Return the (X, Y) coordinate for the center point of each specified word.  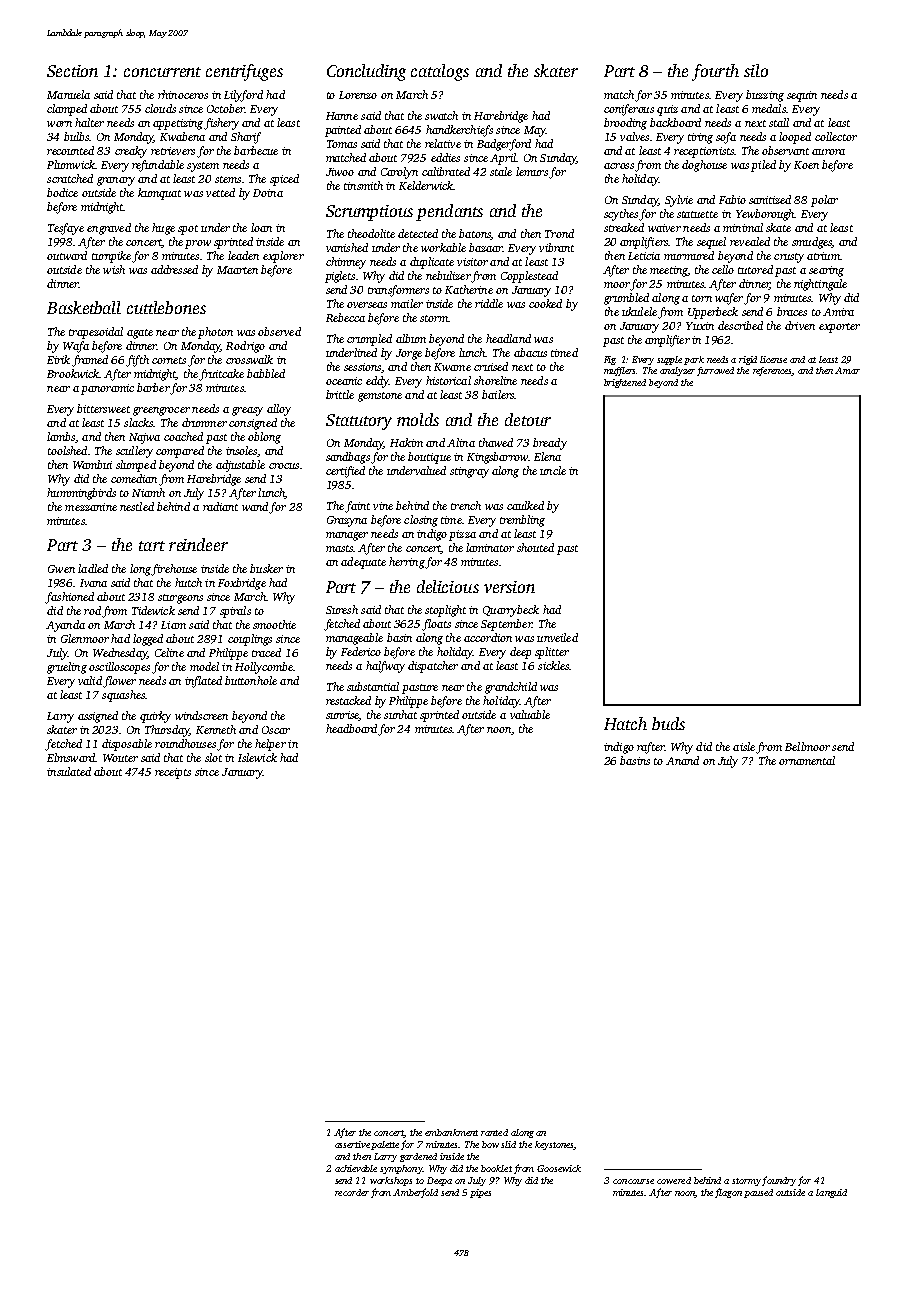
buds (668, 723)
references (772, 371)
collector (836, 136)
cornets (169, 360)
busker (266, 568)
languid (831, 1193)
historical (448, 380)
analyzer (677, 371)
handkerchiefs (459, 131)
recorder (352, 1192)
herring (407, 563)
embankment (451, 1132)
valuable (530, 714)
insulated (69, 771)
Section (72, 71)
